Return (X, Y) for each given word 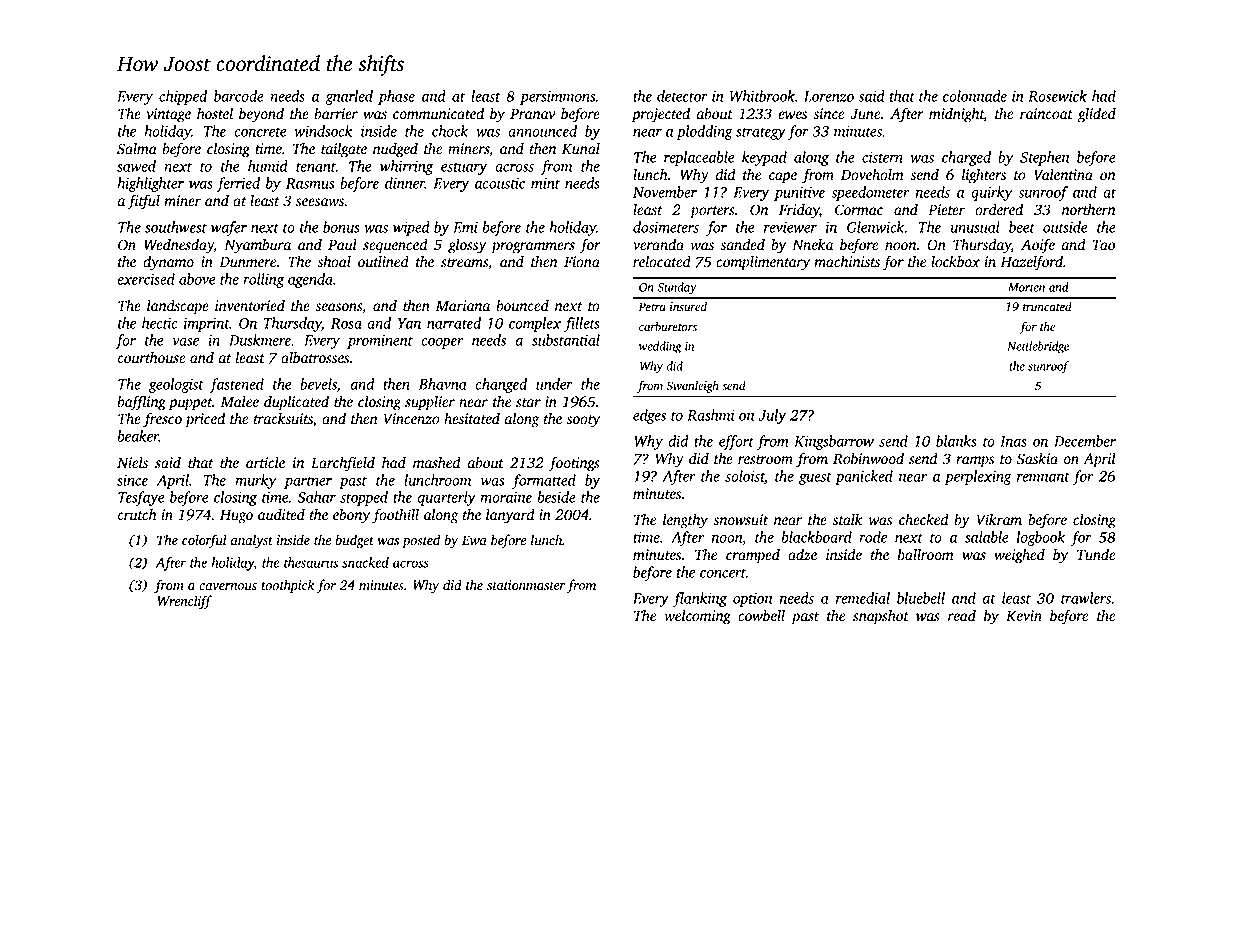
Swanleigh (692, 387)
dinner (405, 183)
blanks (956, 441)
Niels (132, 463)
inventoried (250, 306)
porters (712, 212)
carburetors (668, 327)
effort (736, 442)
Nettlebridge (1038, 347)
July (772, 416)
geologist (176, 385)
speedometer (870, 193)
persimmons (557, 98)
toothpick (288, 586)
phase (396, 97)
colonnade (975, 96)
